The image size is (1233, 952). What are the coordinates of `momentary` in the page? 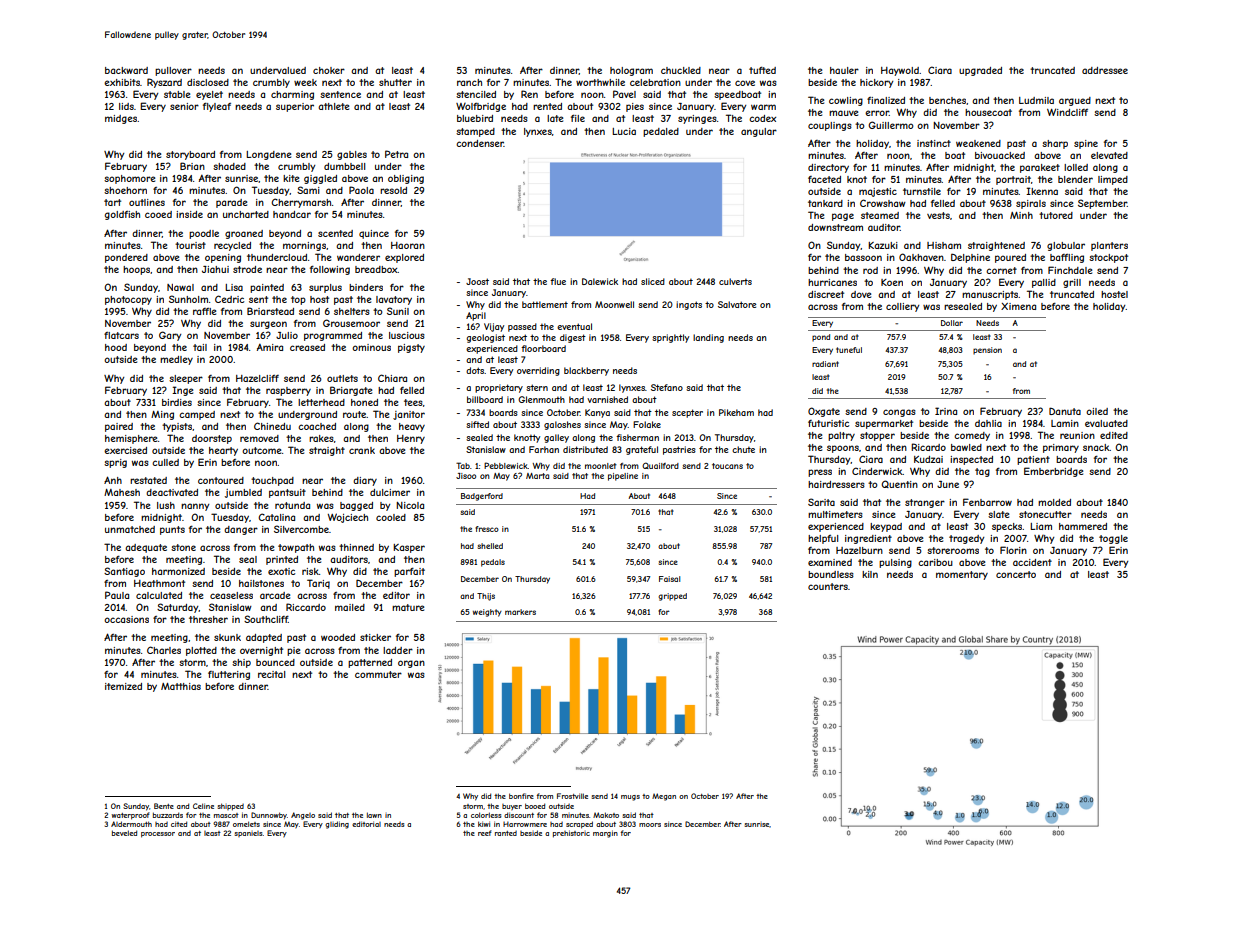 It's located at (962, 575).
